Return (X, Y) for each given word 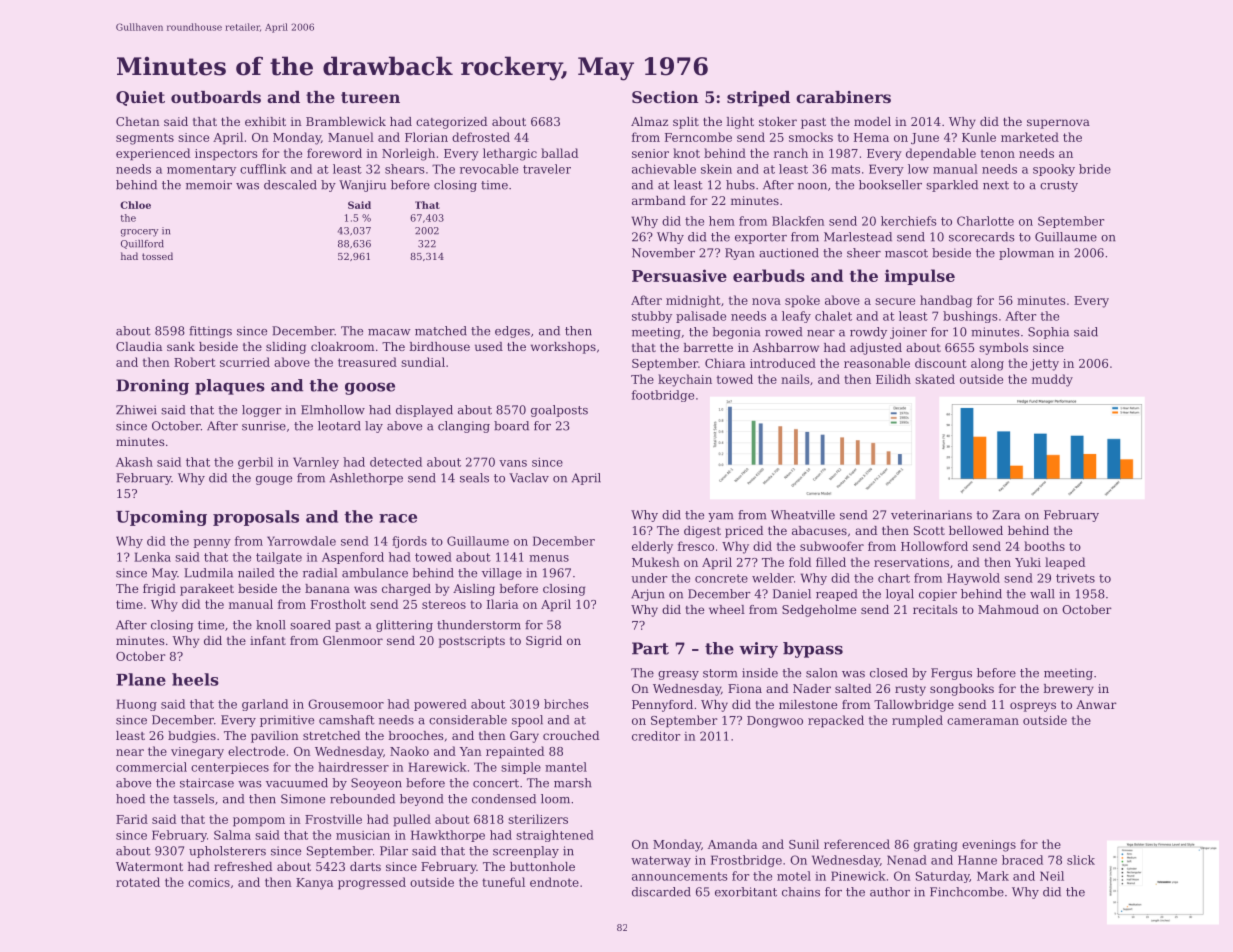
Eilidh (893, 379)
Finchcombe (967, 892)
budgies (192, 737)
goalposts (559, 411)
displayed (424, 411)
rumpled (917, 721)
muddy (1052, 380)
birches (566, 704)
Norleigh (408, 154)
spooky (1054, 170)
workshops (563, 348)
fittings (210, 332)
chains (801, 892)
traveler (547, 169)
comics (209, 882)
